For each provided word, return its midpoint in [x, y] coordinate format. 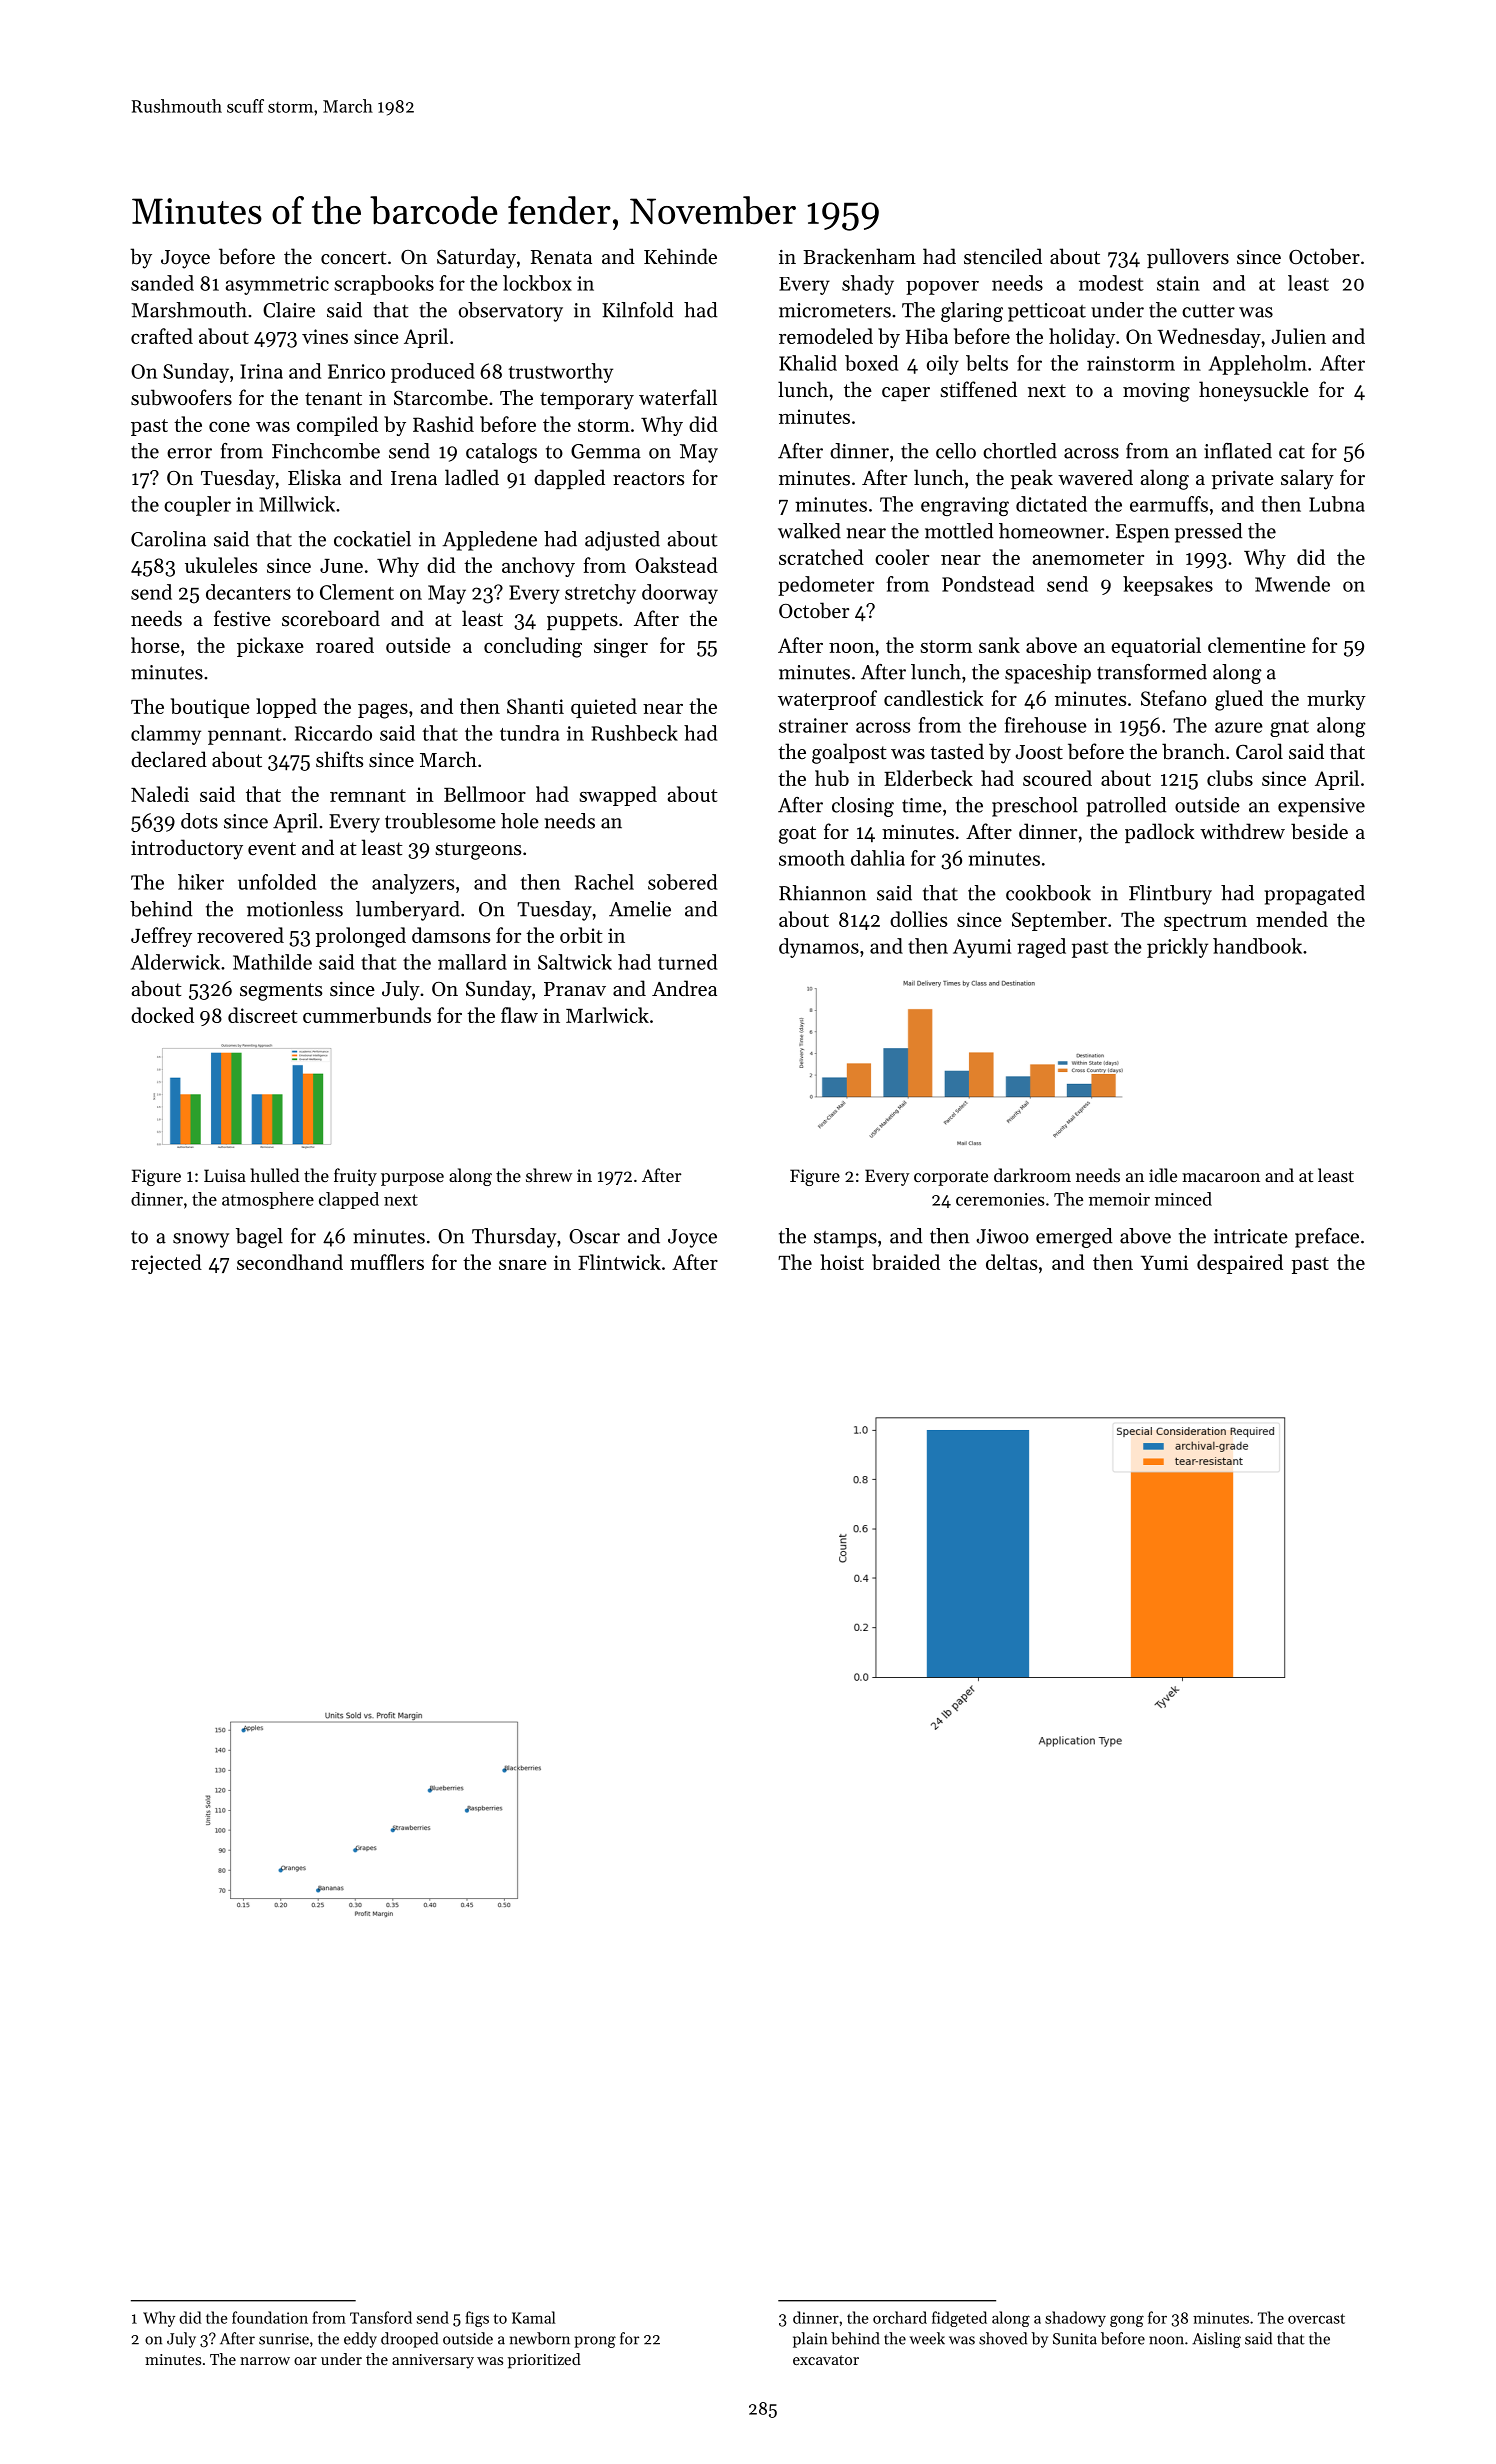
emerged [1074, 1238]
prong [595, 2342]
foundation [270, 2317]
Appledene [489, 541]
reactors [648, 479]
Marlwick [607, 1015]
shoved [1003, 2338]
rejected [166, 1264]
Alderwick [175, 962]
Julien [1299, 336]
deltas [1011, 1262]
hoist [842, 1262]
